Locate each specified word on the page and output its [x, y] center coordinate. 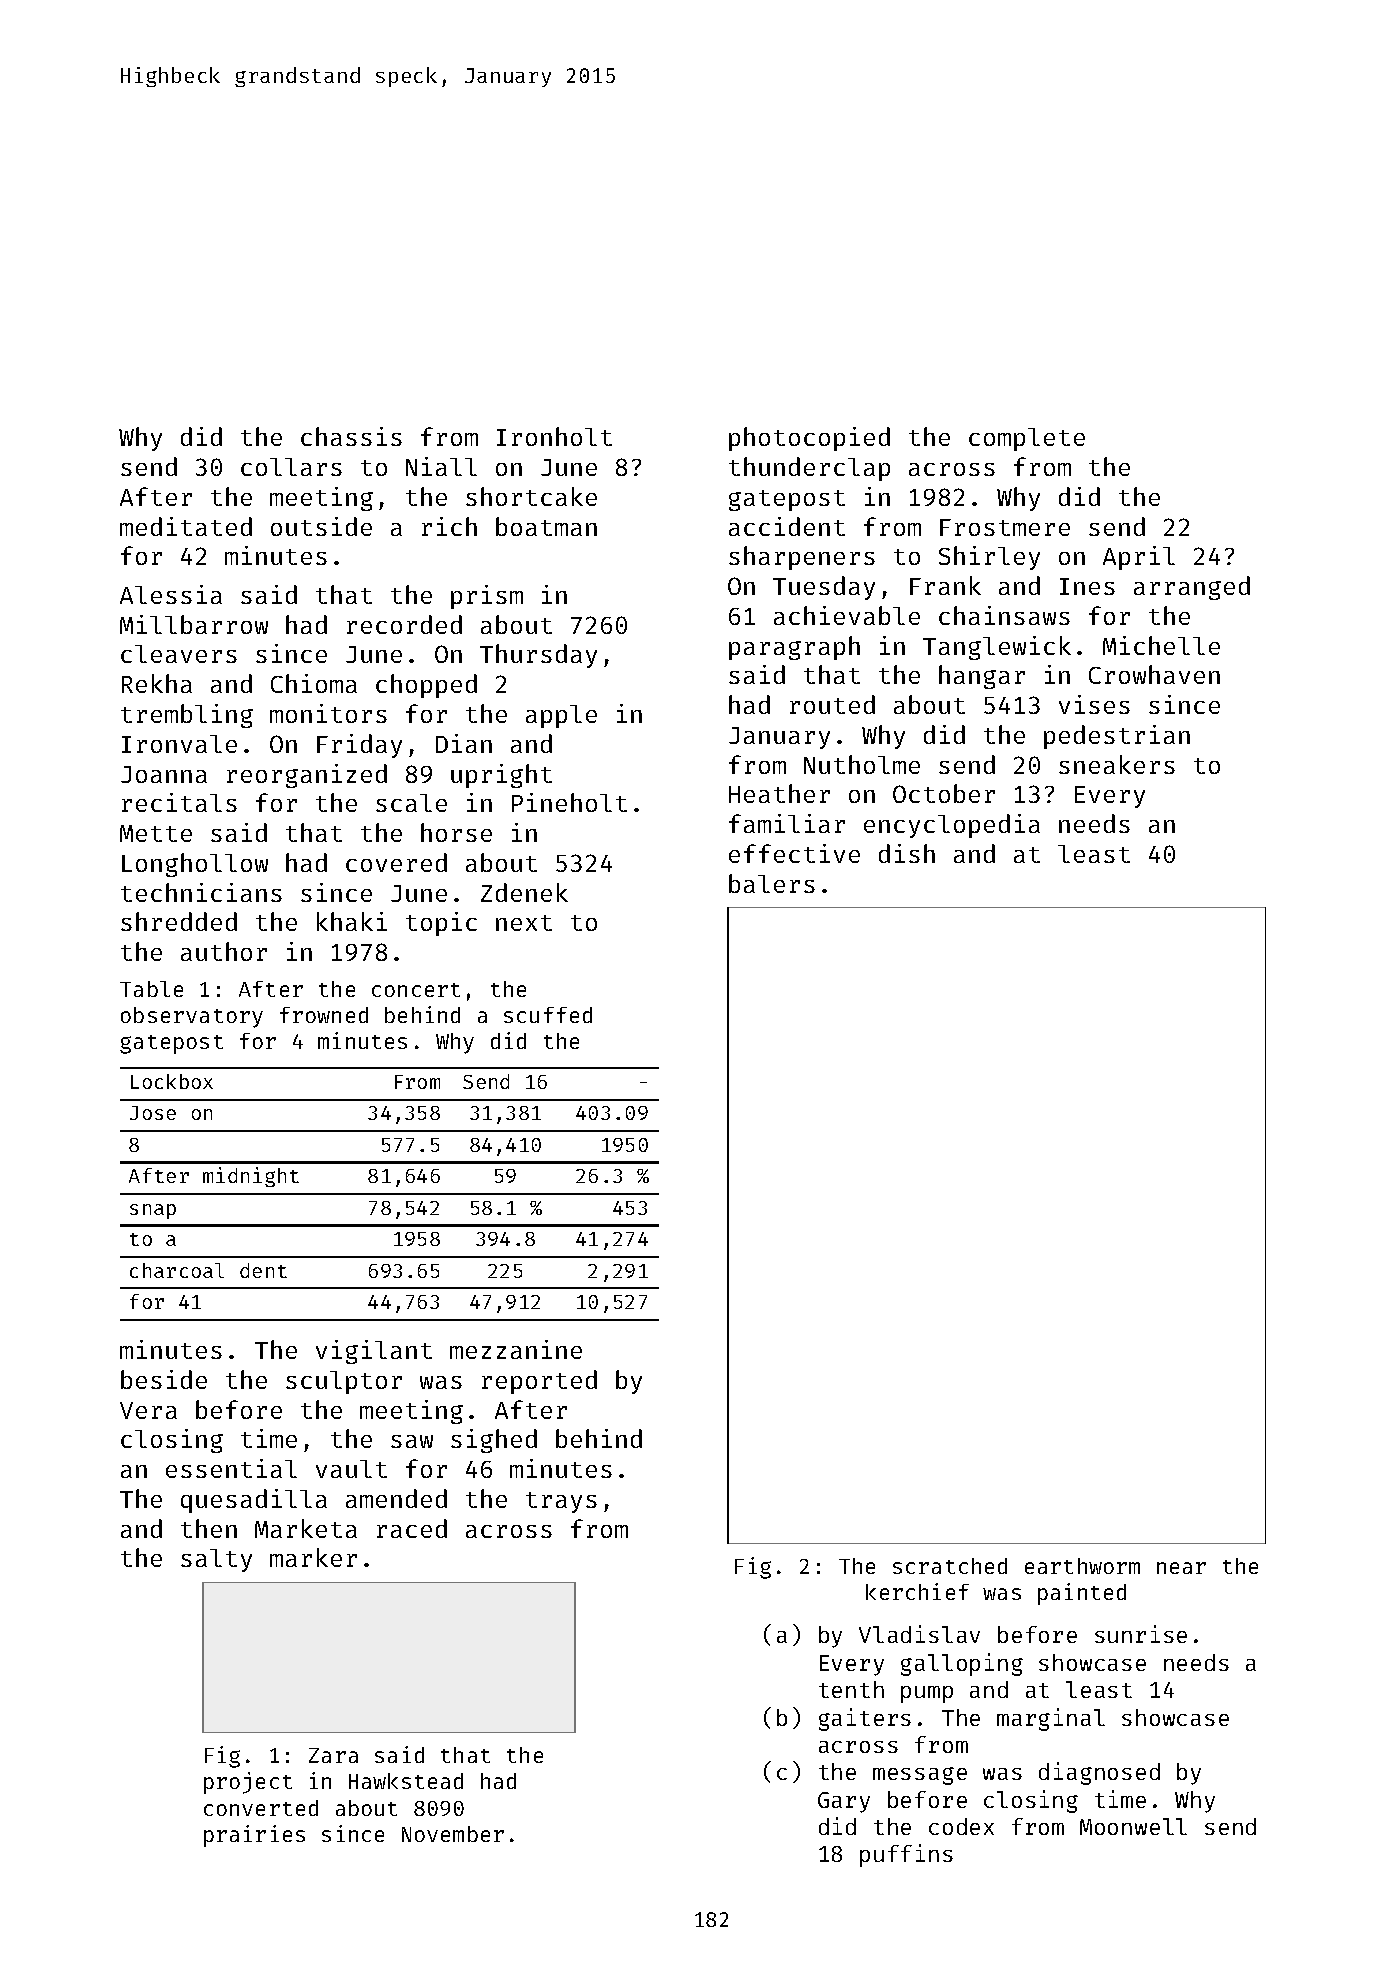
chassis [351, 436]
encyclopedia [952, 826]
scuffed [548, 1015]
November [453, 1834]
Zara [333, 1755]
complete [1027, 439]
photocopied [809, 439]
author [224, 951]
